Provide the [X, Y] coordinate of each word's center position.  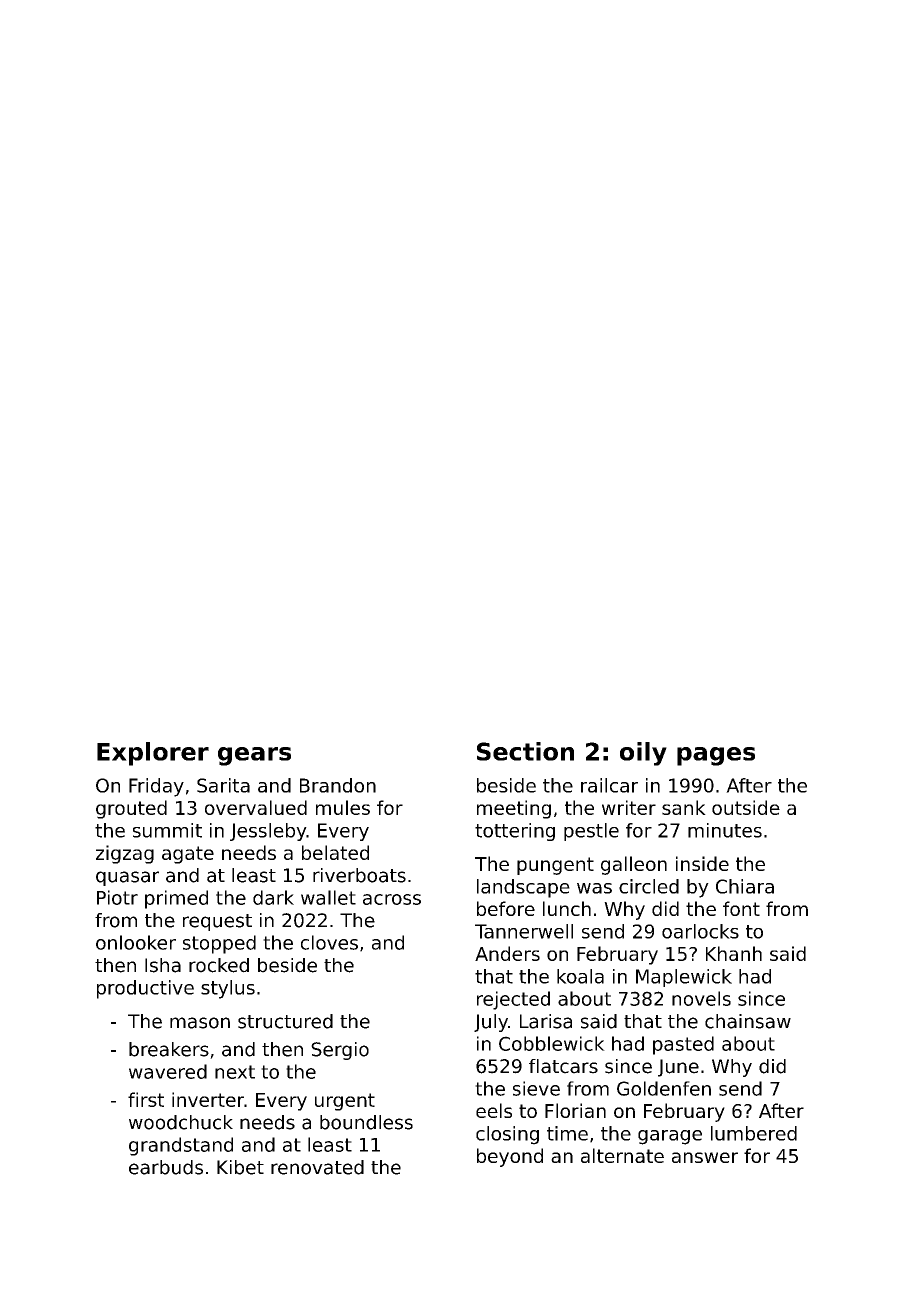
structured [285, 1021]
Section [525, 751]
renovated [317, 1167]
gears [254, 756]
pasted [683, 1045]
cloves [329, 942]
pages [716, 756]
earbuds [166, 1167]
